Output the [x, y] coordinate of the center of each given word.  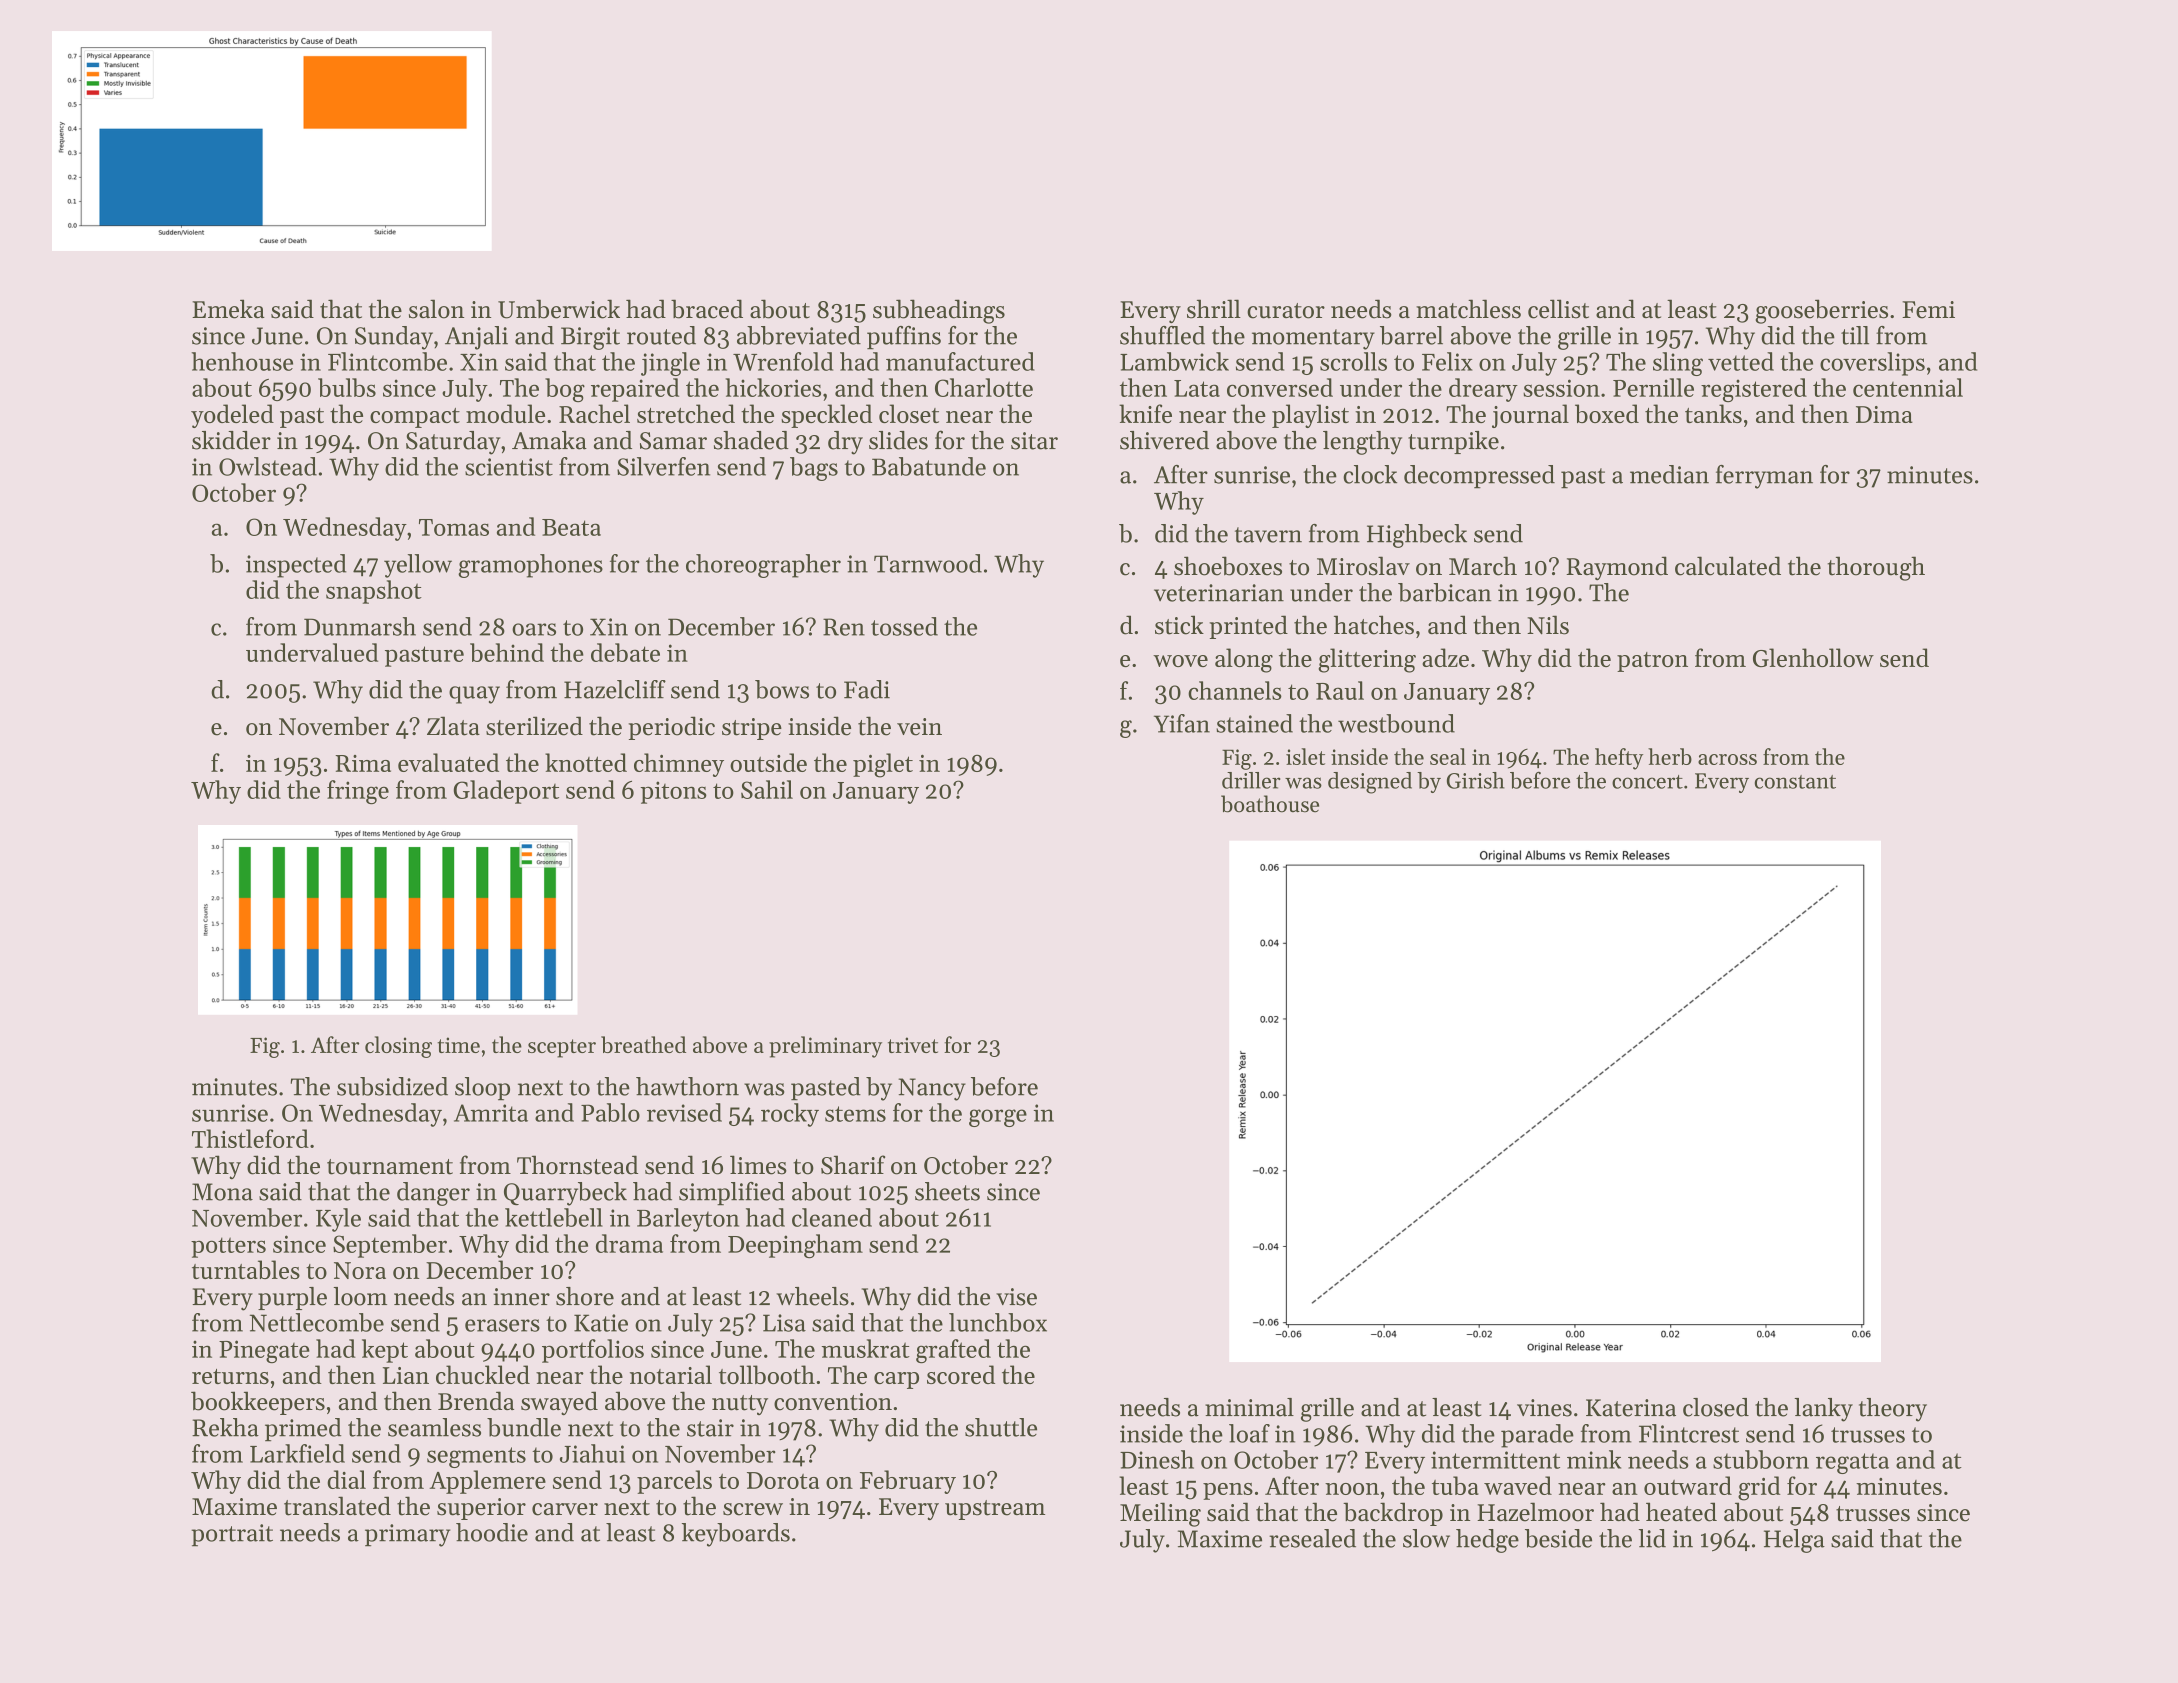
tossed [904, 626]
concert [1647, 782]
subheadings [939, 311]
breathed [643, 1044]
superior [481, 1509]
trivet [913, 1045]
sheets [947, 1191]
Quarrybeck [565, 1194]
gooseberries [1821, 311]
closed [1716, 1407]
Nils [1548, 625]
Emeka [228, 309]
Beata [571, 527]
